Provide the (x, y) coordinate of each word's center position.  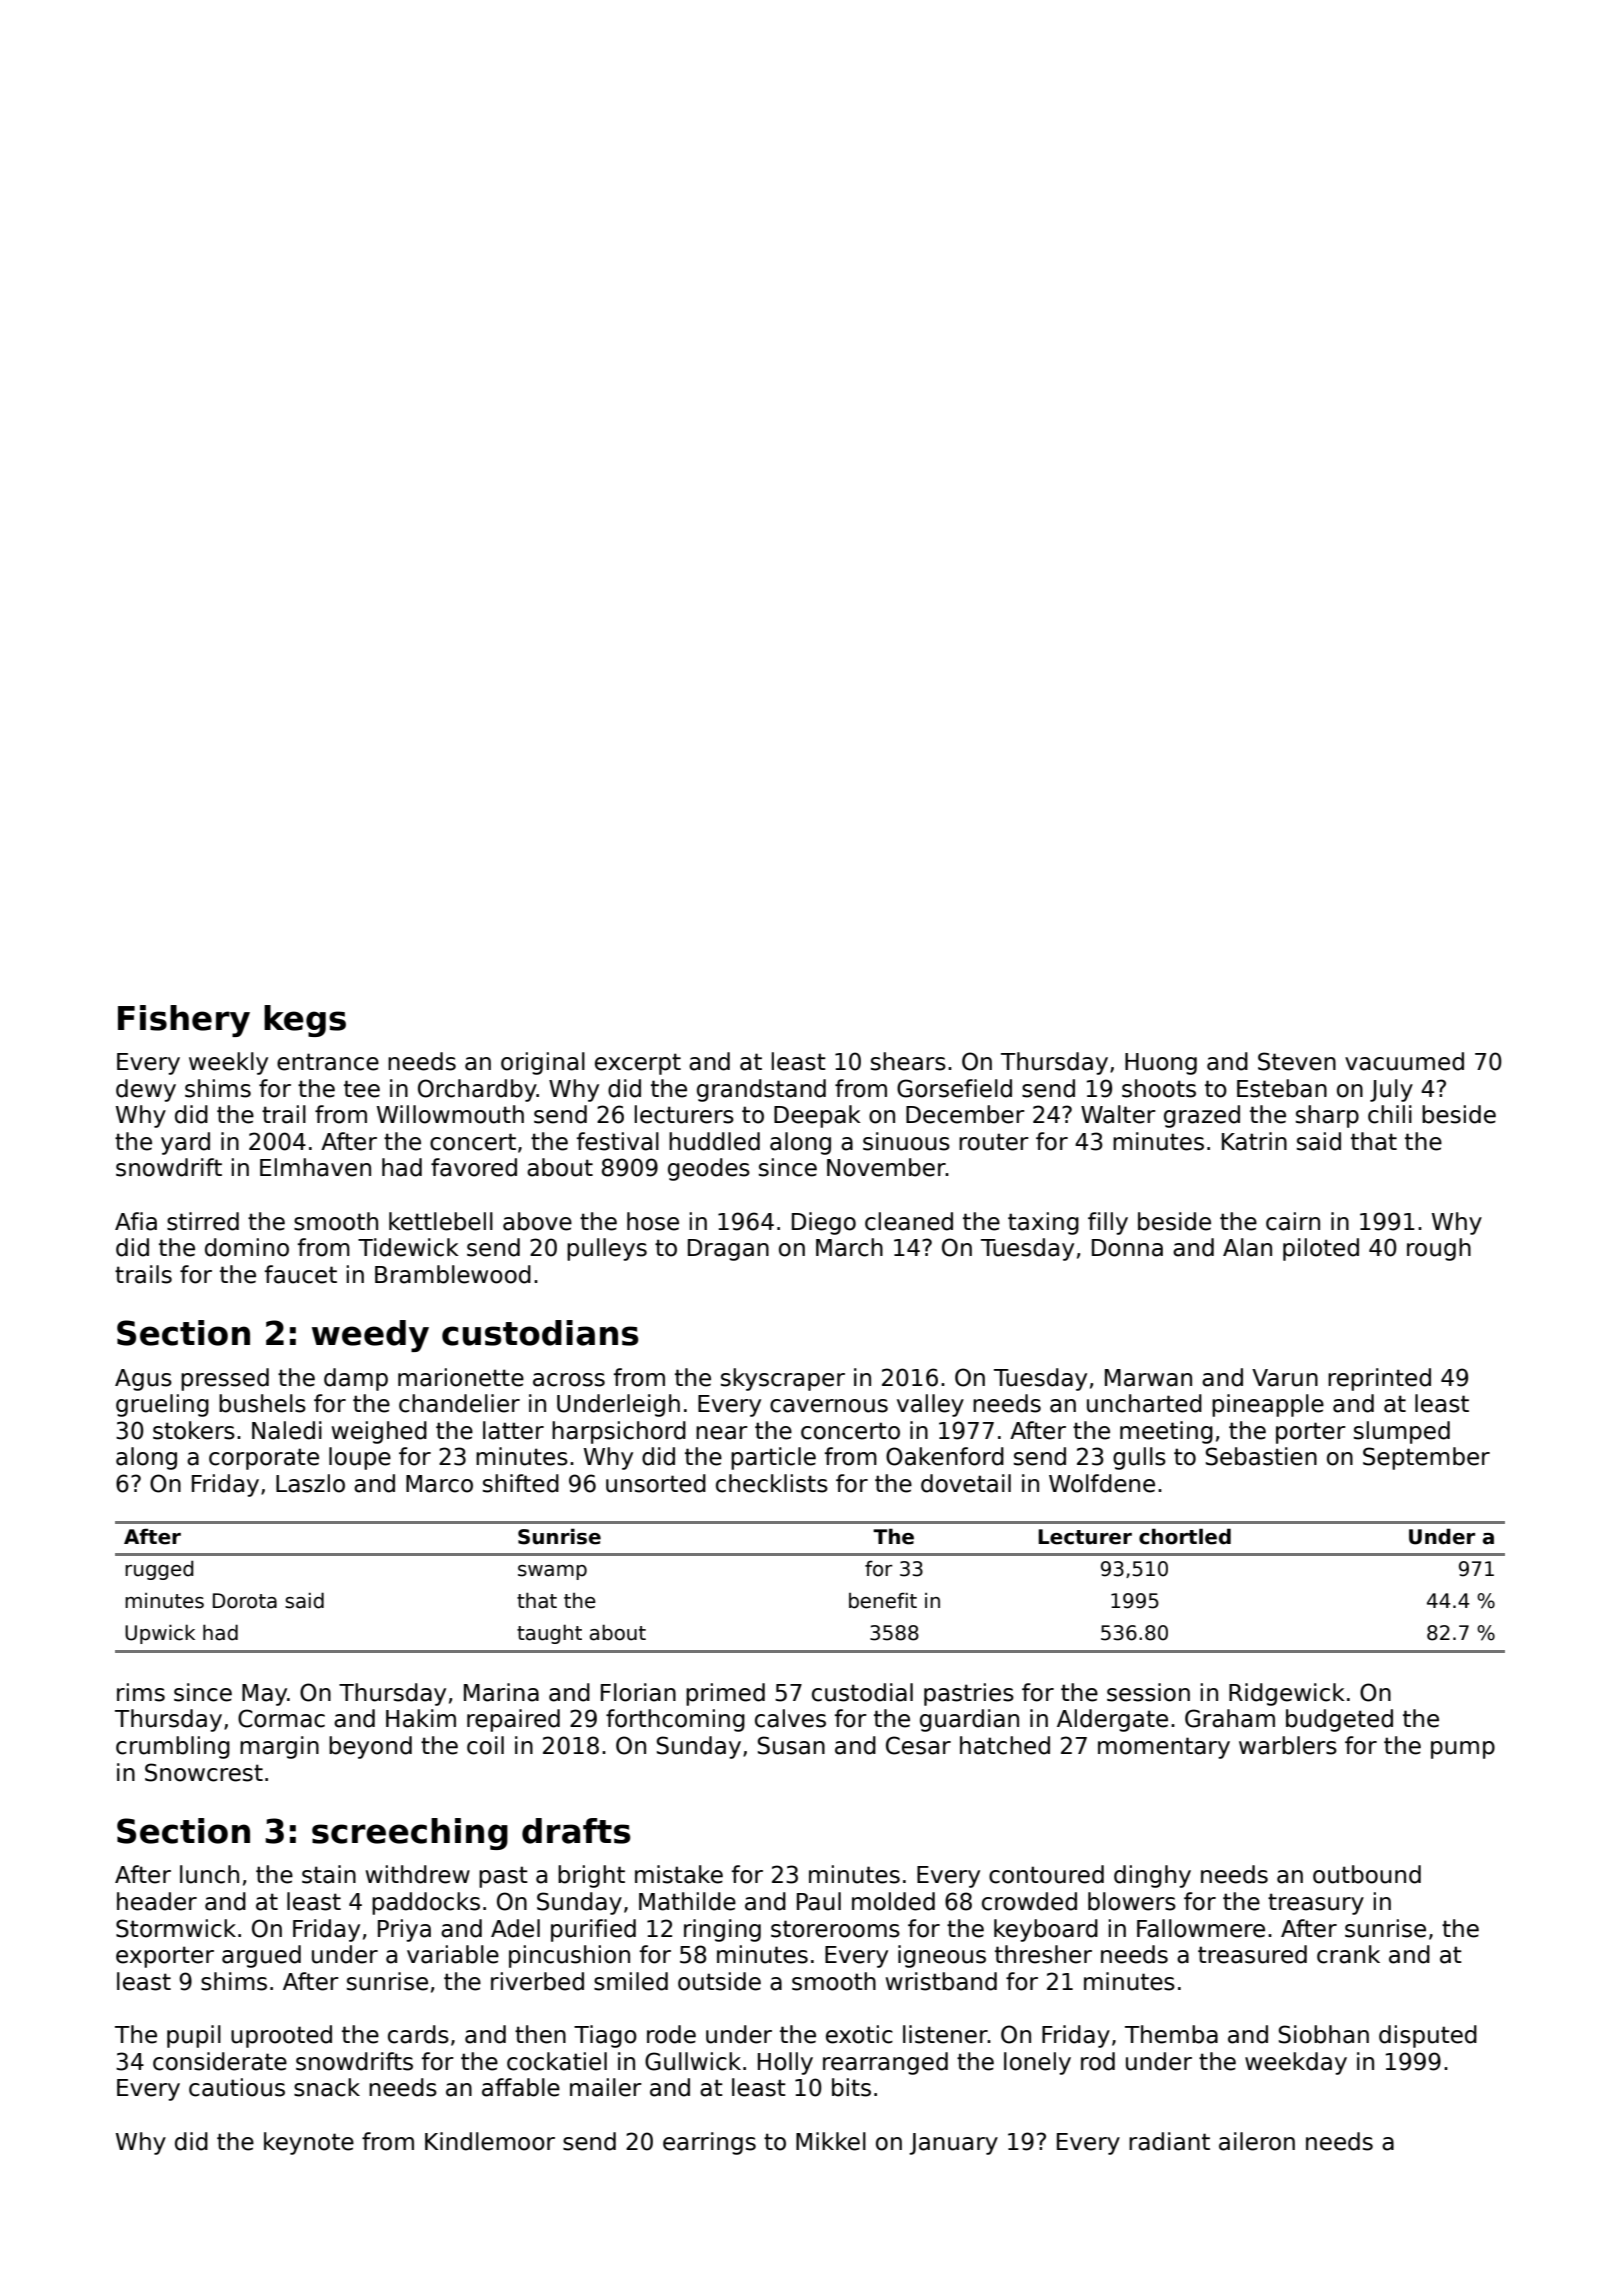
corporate (264, 1459)
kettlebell (441, 1221)
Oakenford (945, 1456)
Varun (1285, 1378)
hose (653, 1221)
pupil (194, 2036)
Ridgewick (1287, 1694)
